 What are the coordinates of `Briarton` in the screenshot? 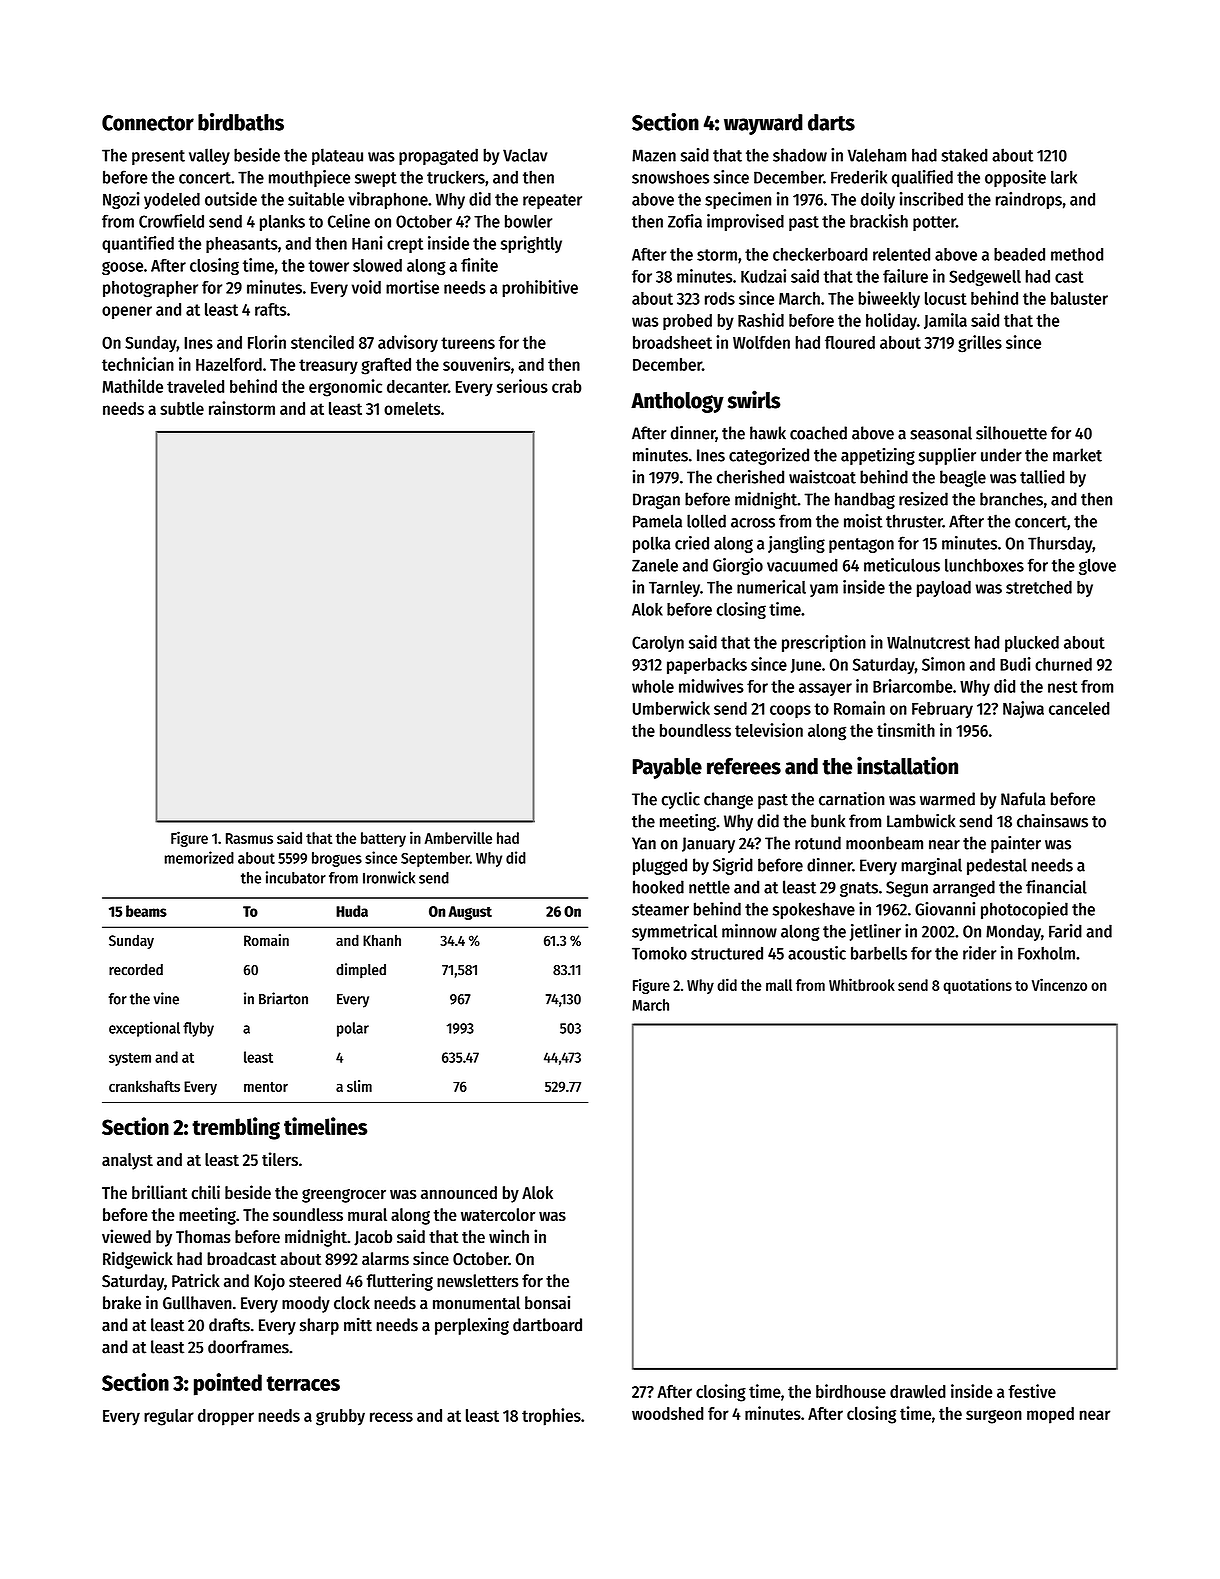 It's located at (283, 998).
